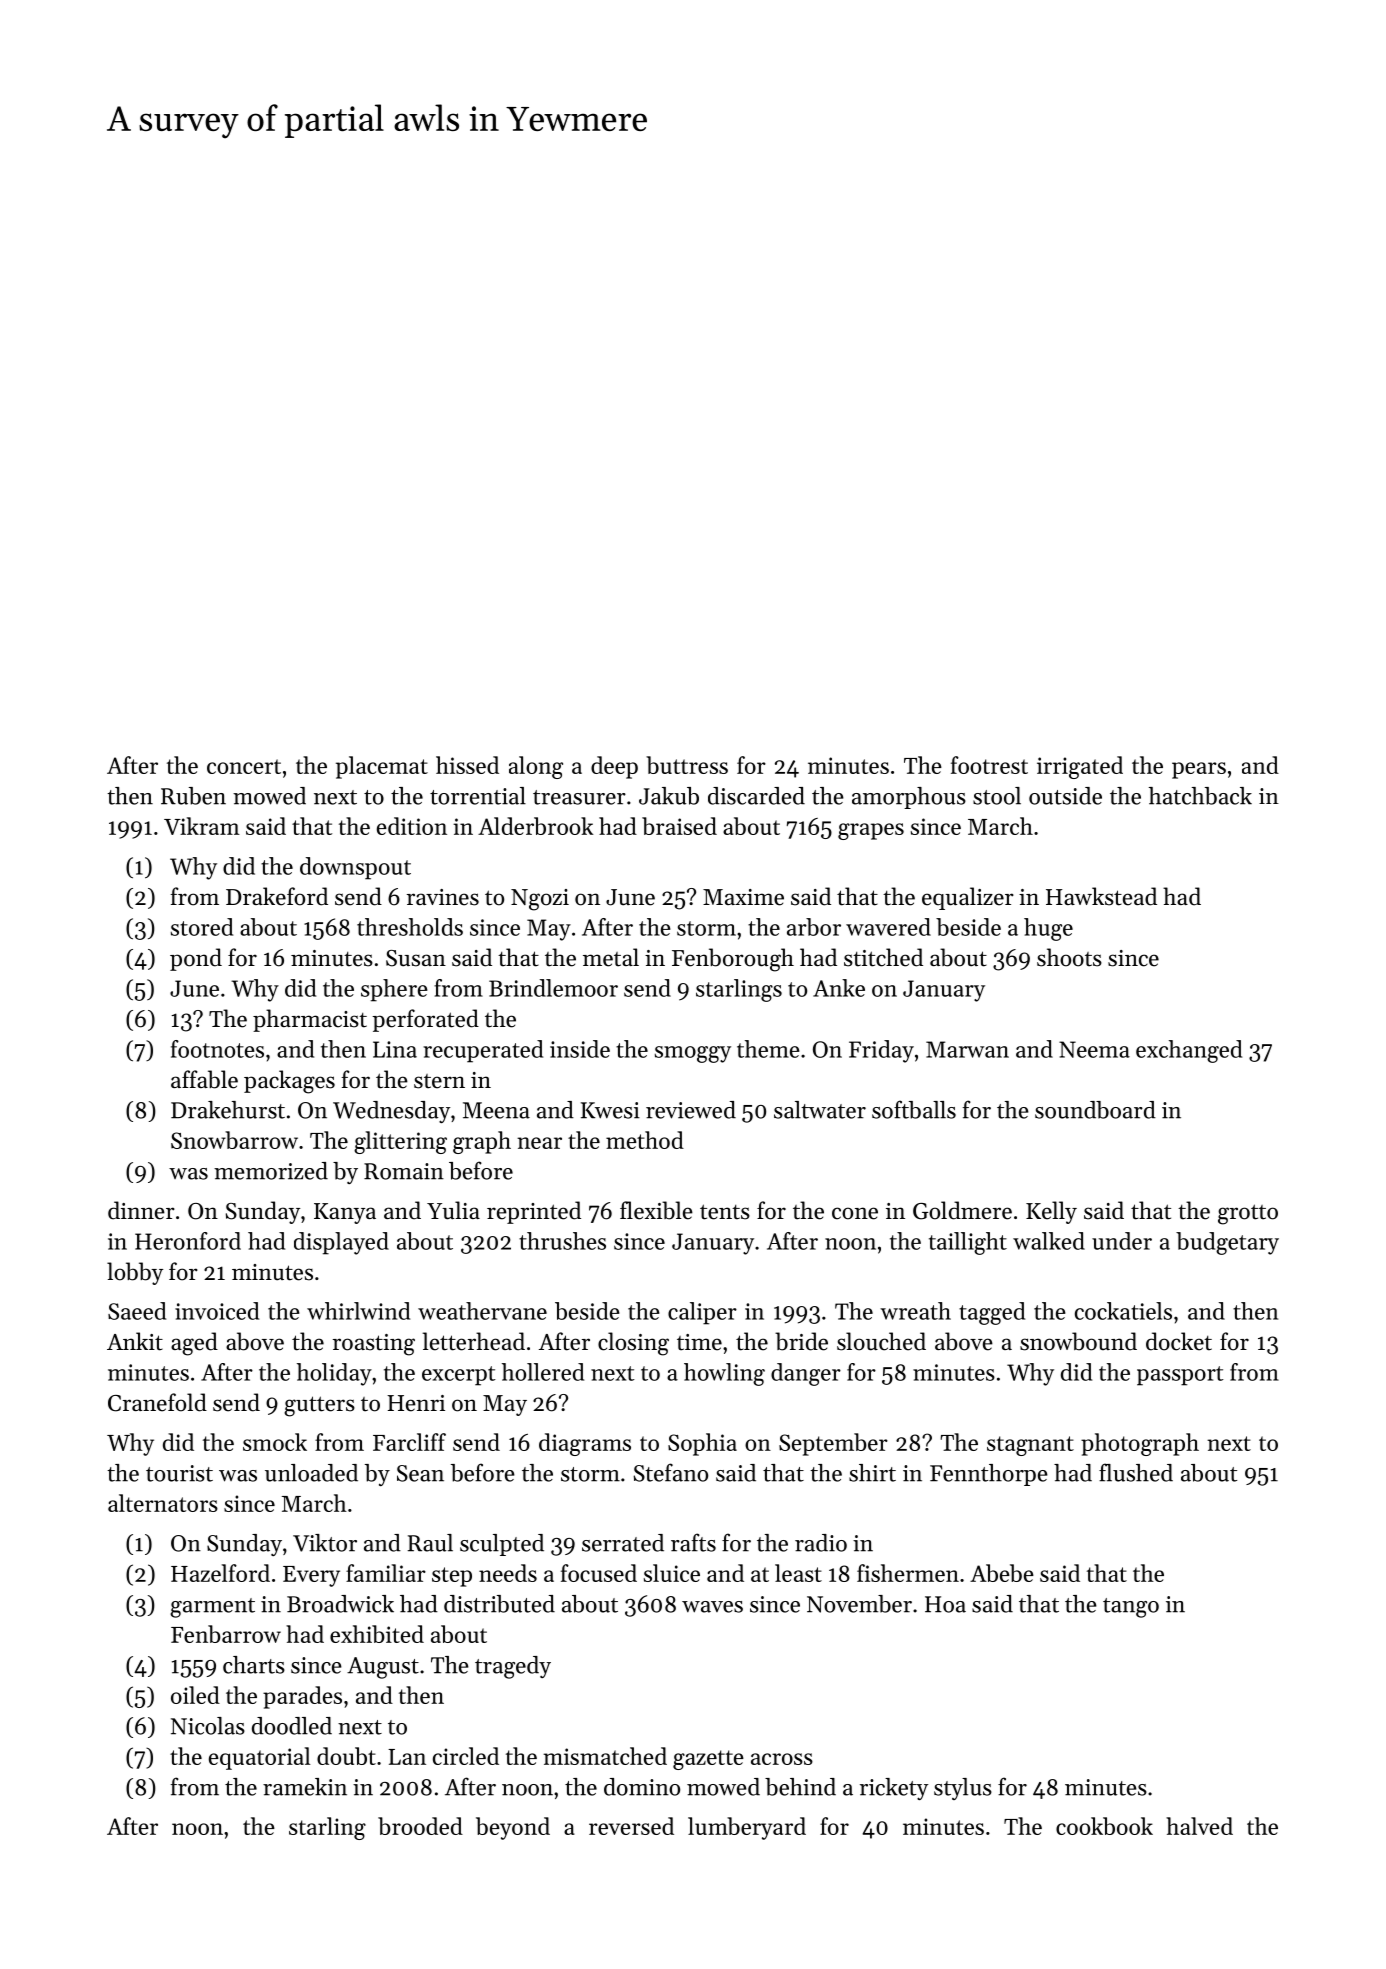 Image resolution: width=1386 pixels, height=1969 pixels. Describe the element at coordinates (259, 1758) in the image. I see `equatorial` at that location.
